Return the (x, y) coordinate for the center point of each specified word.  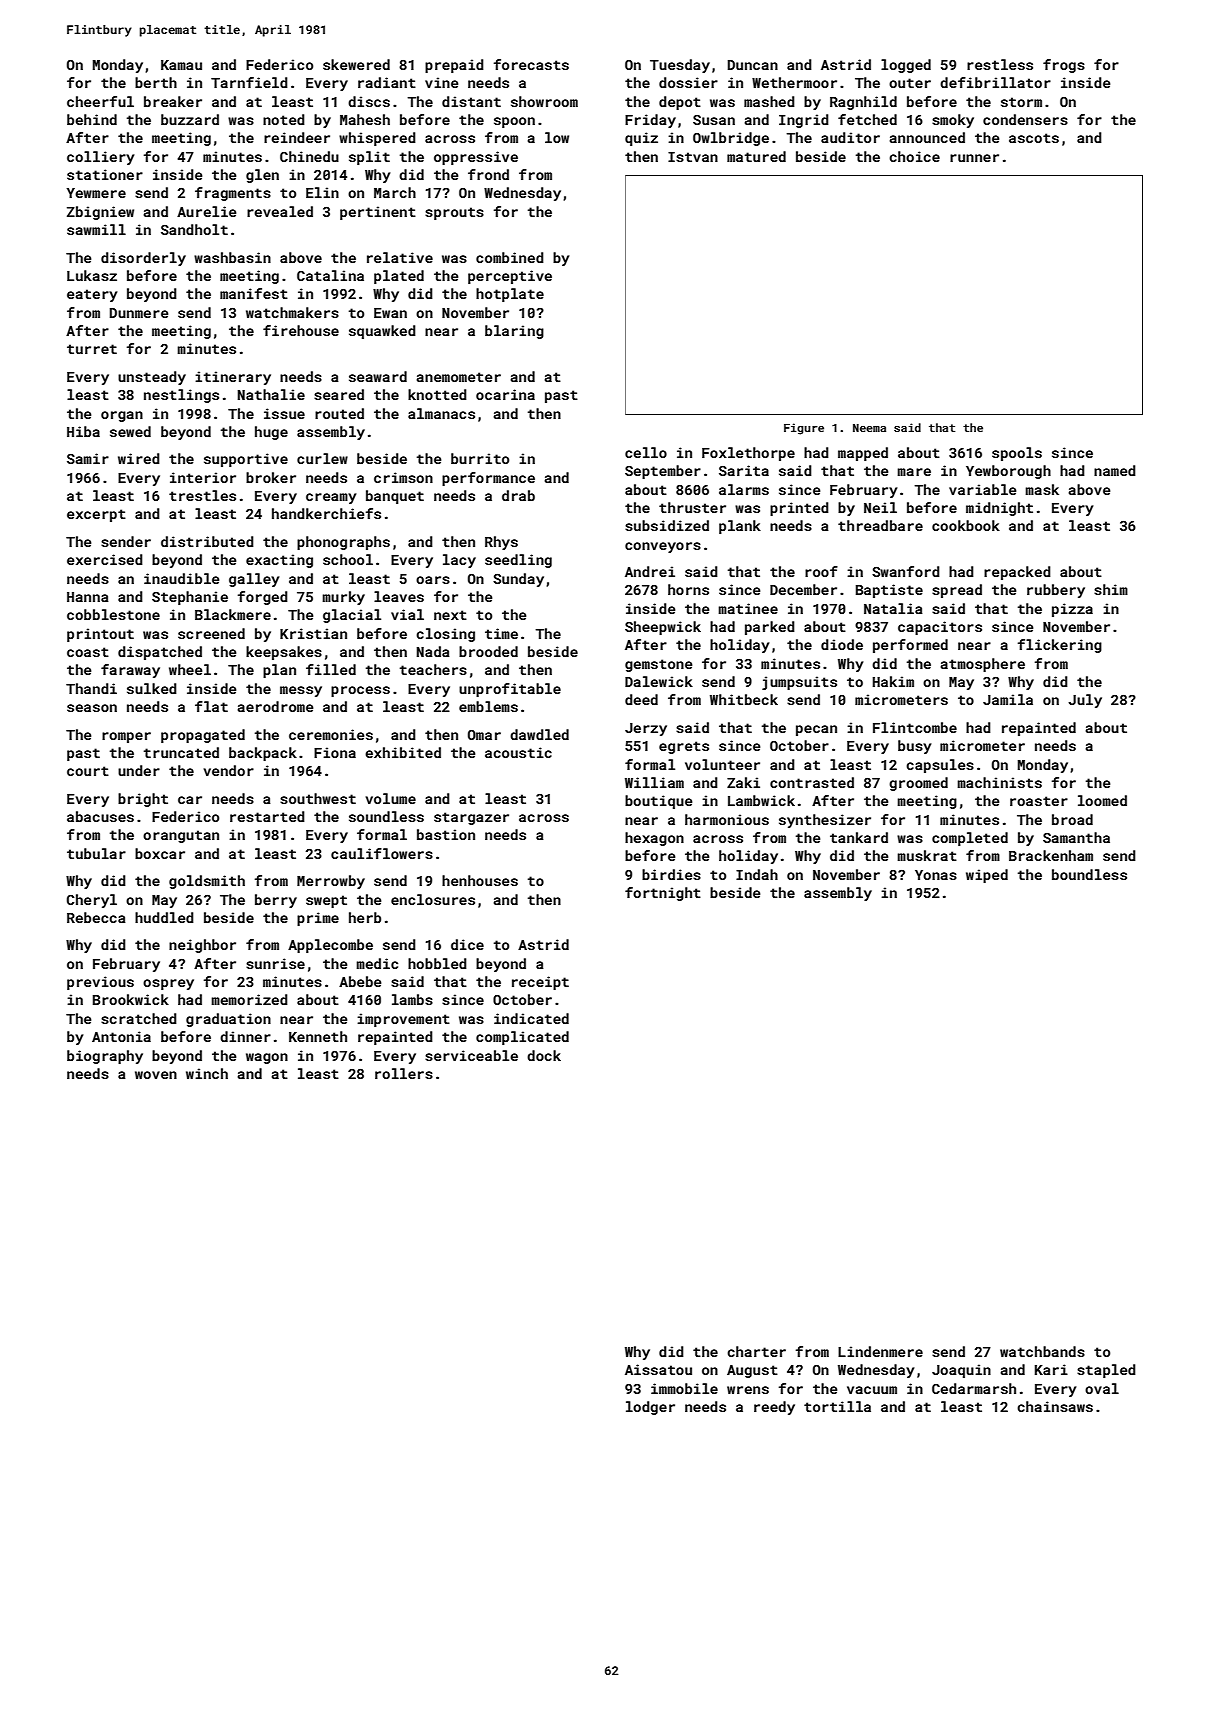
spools (1017, 454)
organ (122, 416)
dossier (688, 82)
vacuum (872, 1390)
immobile (684, 1388)
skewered (356, 64)
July (1085, 701)
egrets (684, 747)
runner (974, 158)
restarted (267, 816)
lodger (650, 1408)
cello (646, 452)
